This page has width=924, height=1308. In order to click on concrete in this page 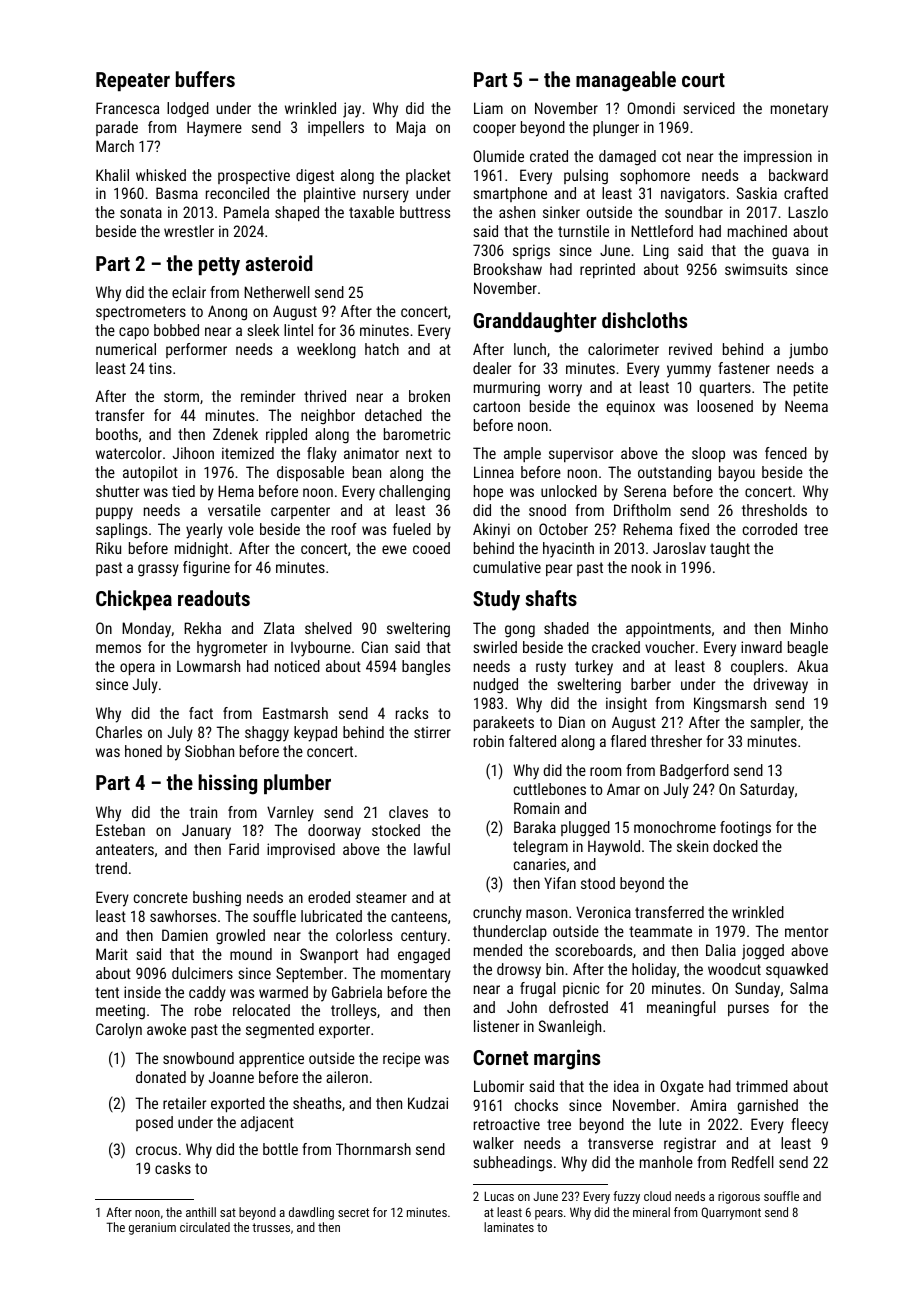, I will do `click(161, 897)`.
